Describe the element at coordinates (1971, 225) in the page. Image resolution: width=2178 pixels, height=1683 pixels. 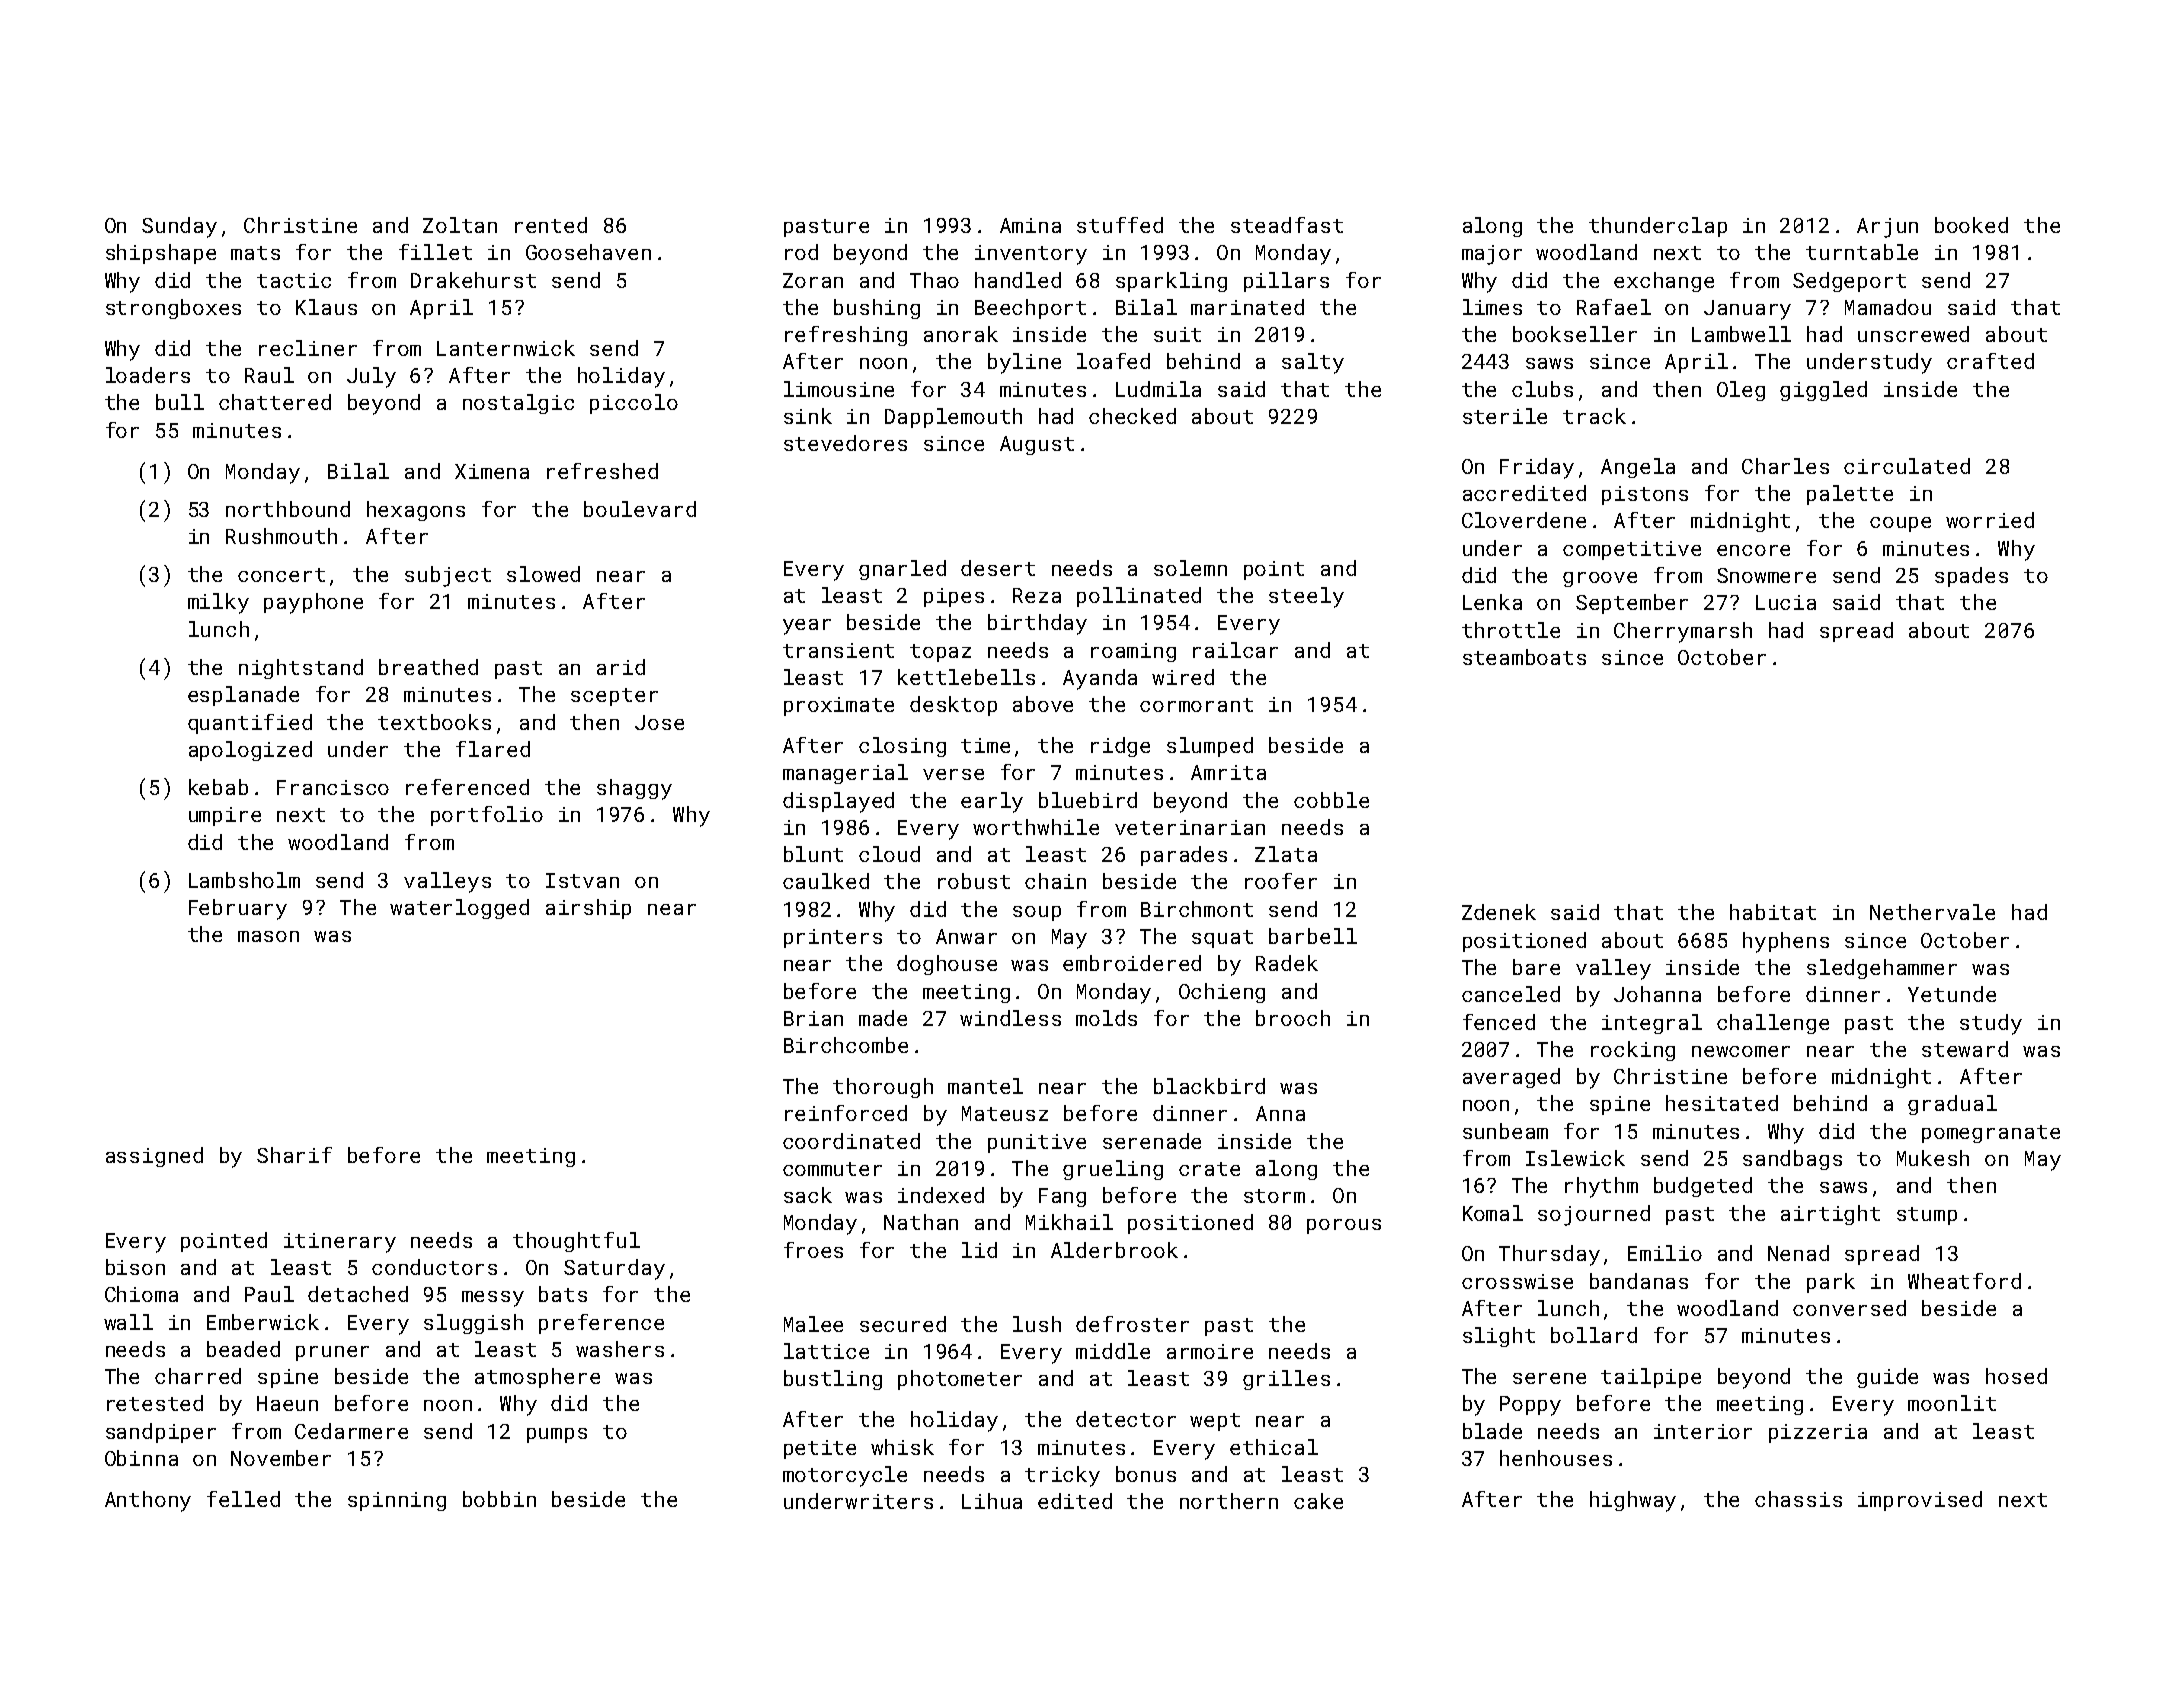
I see `booked` at that location.
